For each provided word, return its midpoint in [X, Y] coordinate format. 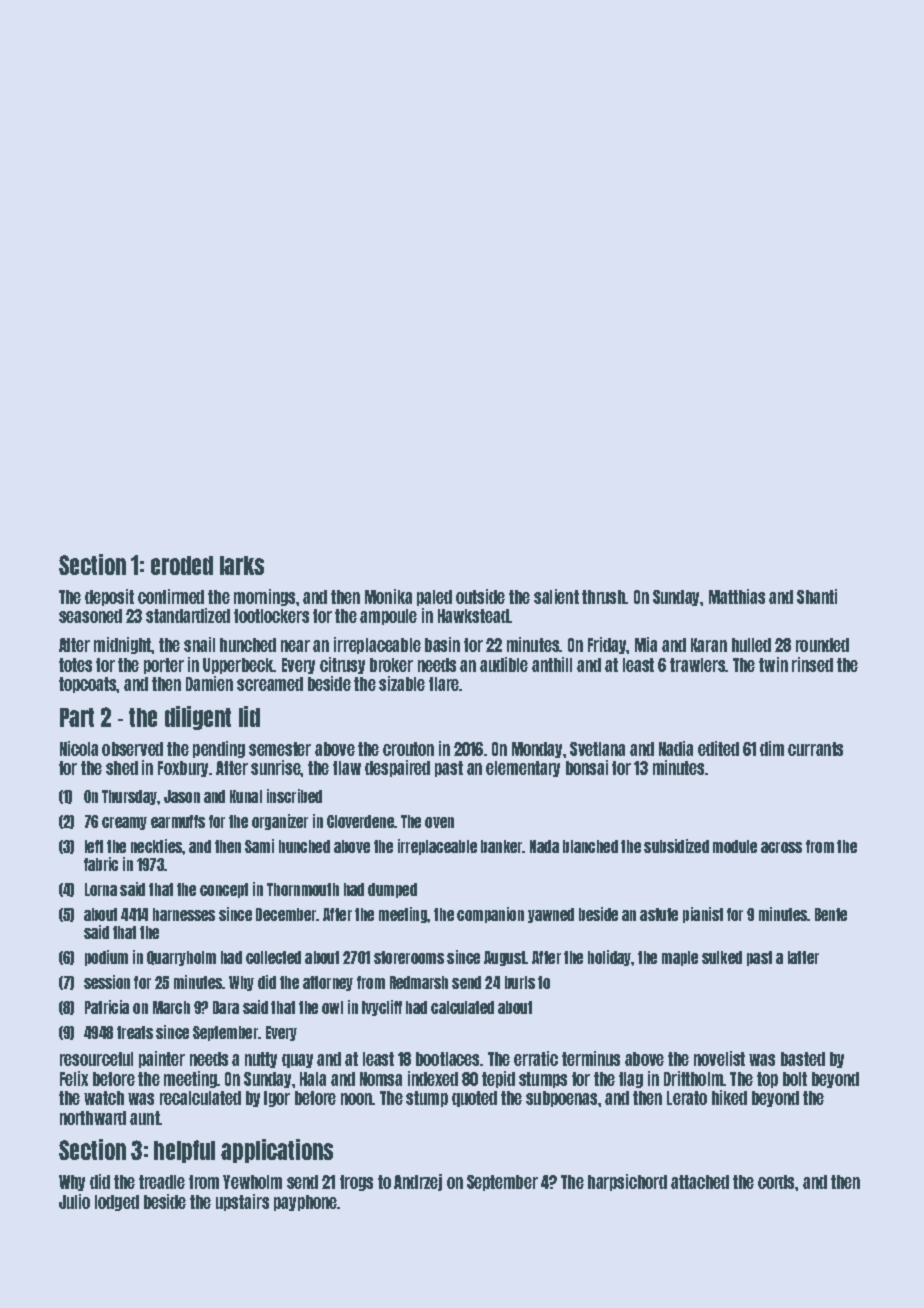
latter [803, 957]
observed [132, 749]
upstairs [242, 1202]
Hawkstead [473, 616]
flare [444, 684]
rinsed [812, 664]
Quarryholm [181, 958]
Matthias [737, 596]
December [286, 914]
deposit [109, 597]
